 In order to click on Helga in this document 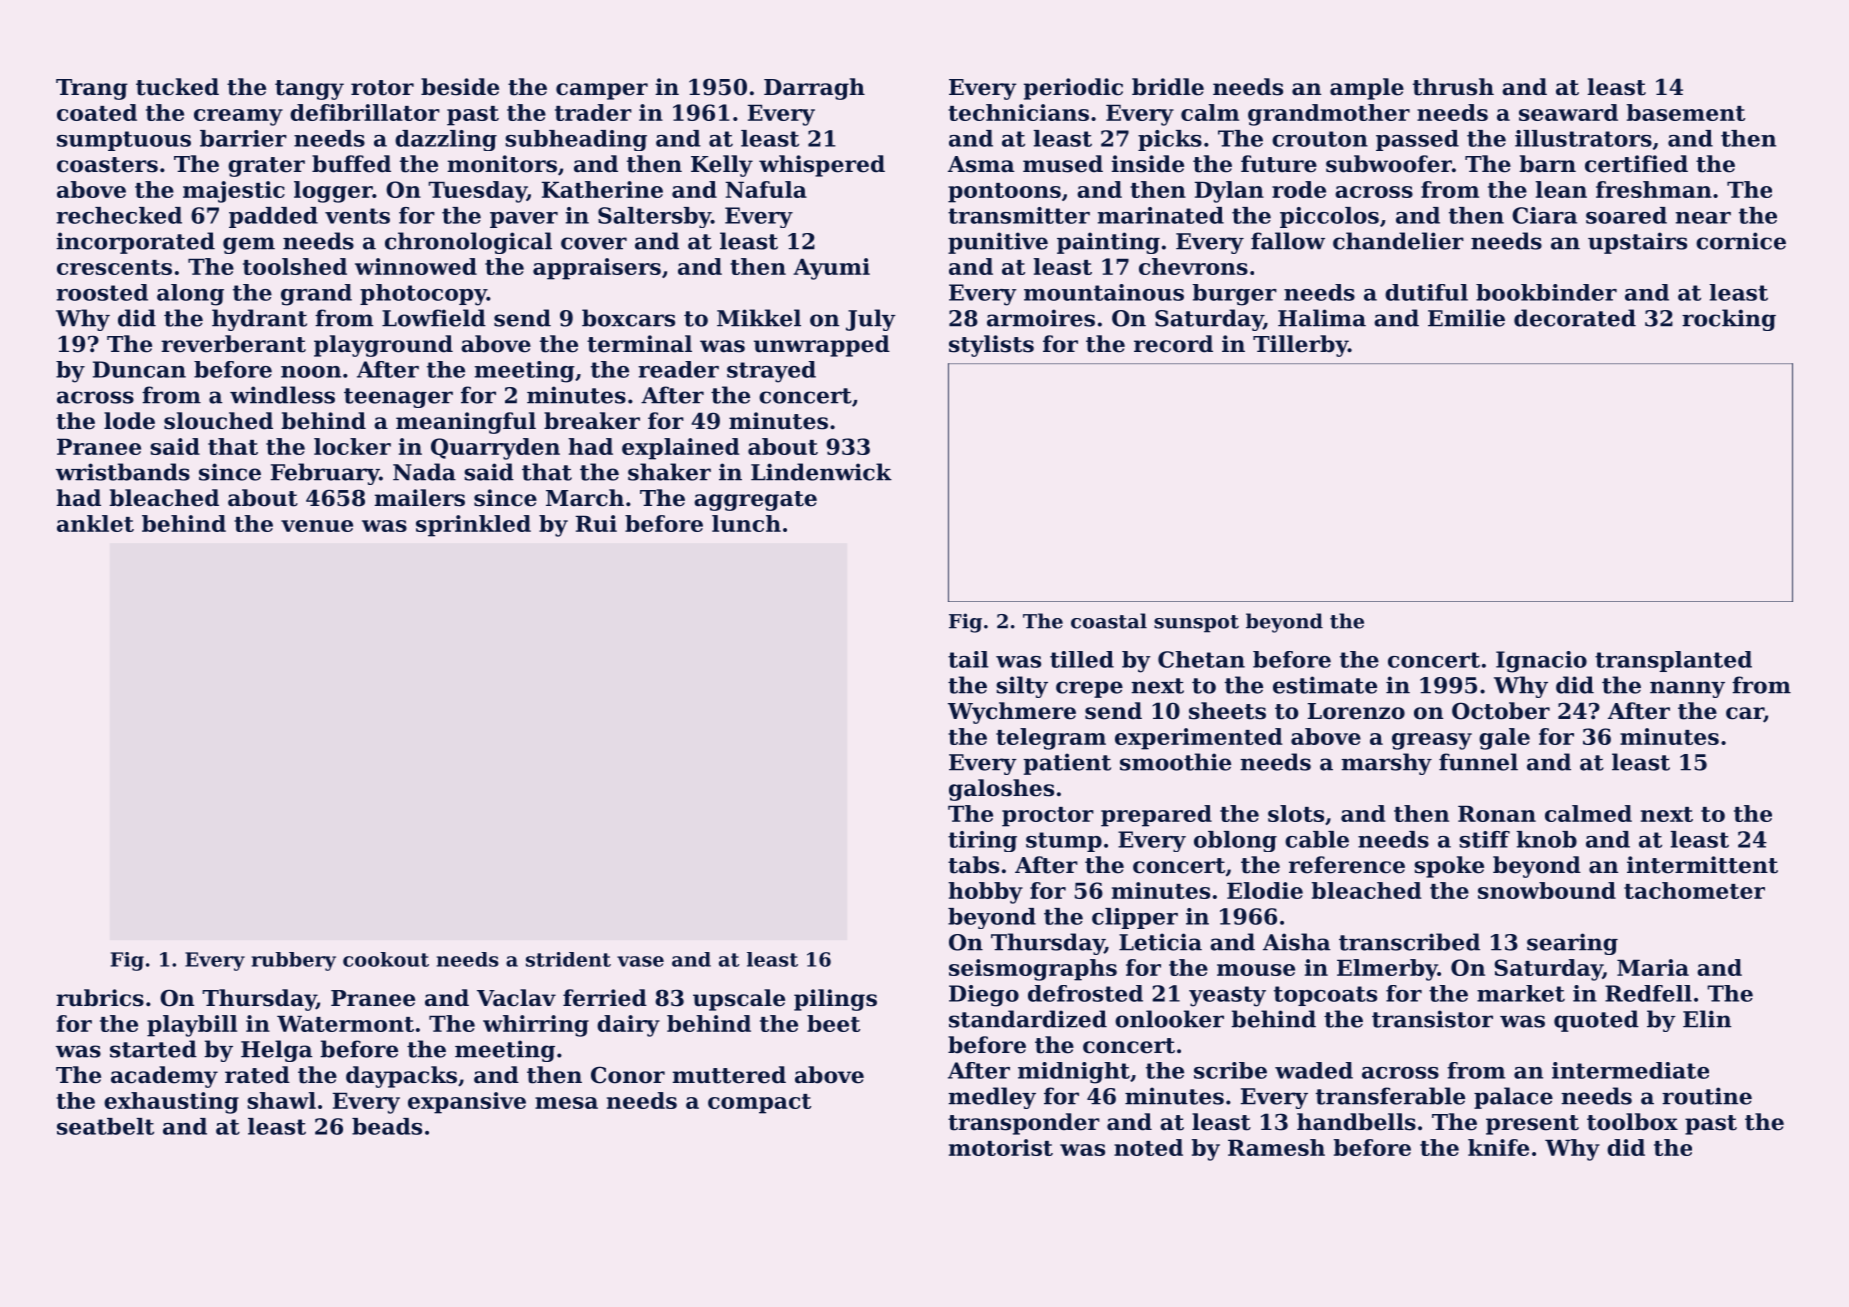, I will do `click(276, 1051)`.
